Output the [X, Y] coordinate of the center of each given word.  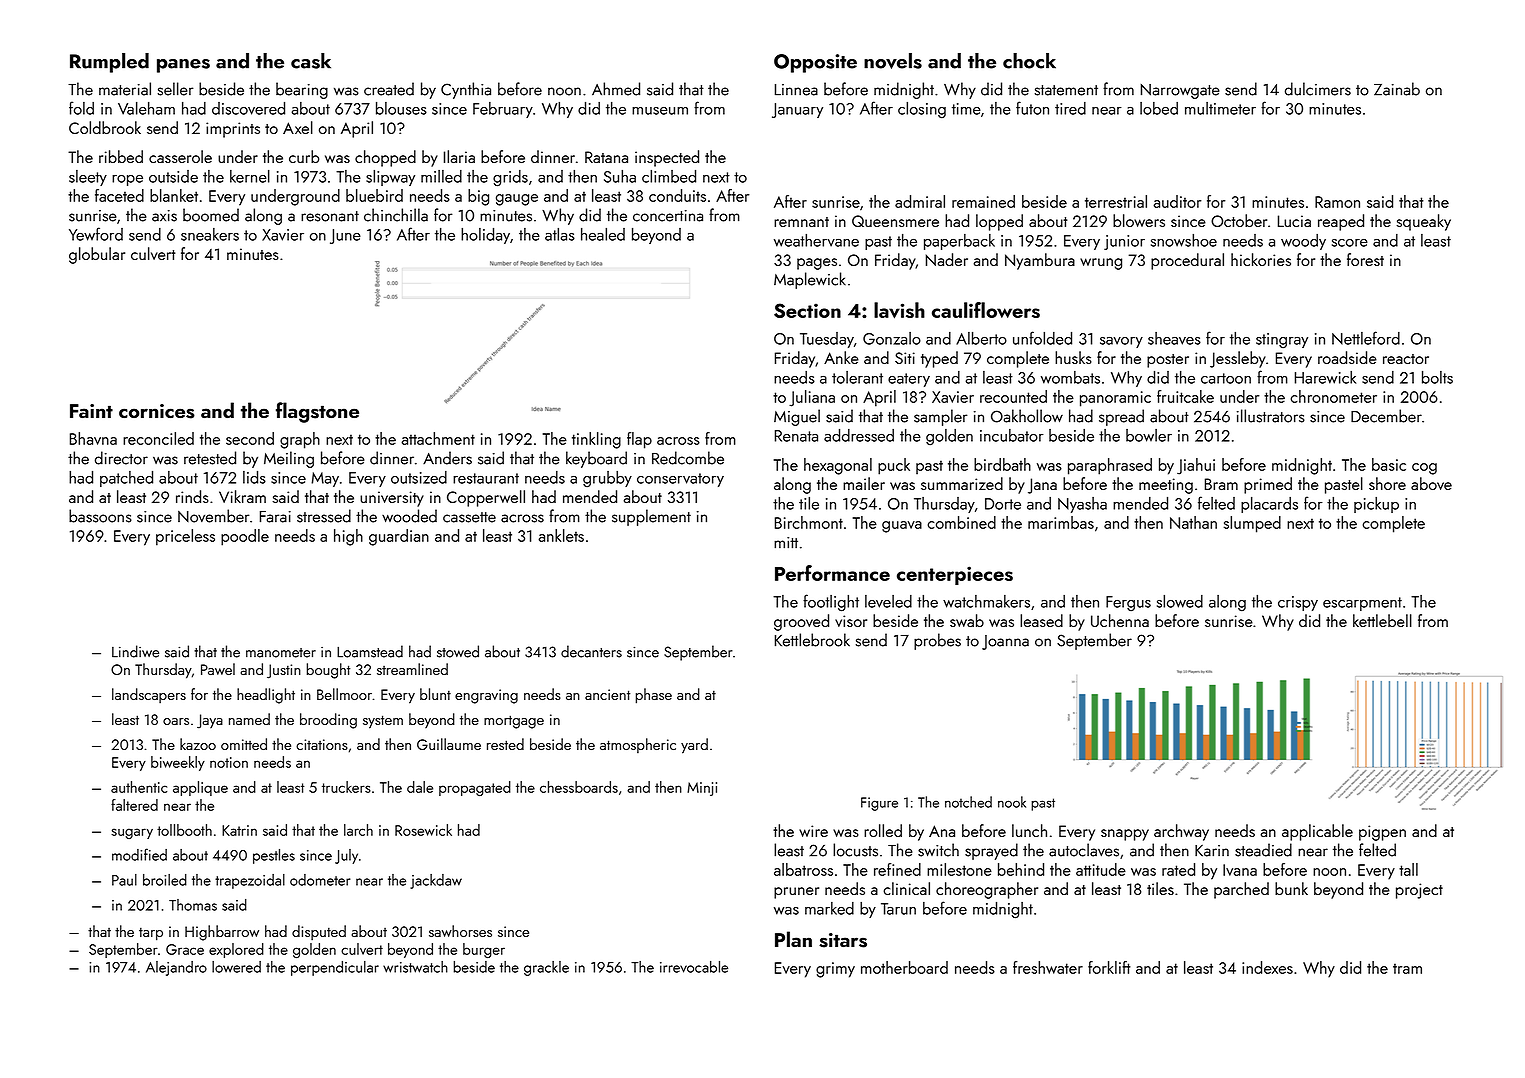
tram [1407, 968]
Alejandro [176, 968]
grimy [835, 970]
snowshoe [1184, 240]
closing [922, 110]
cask [311, 61]
